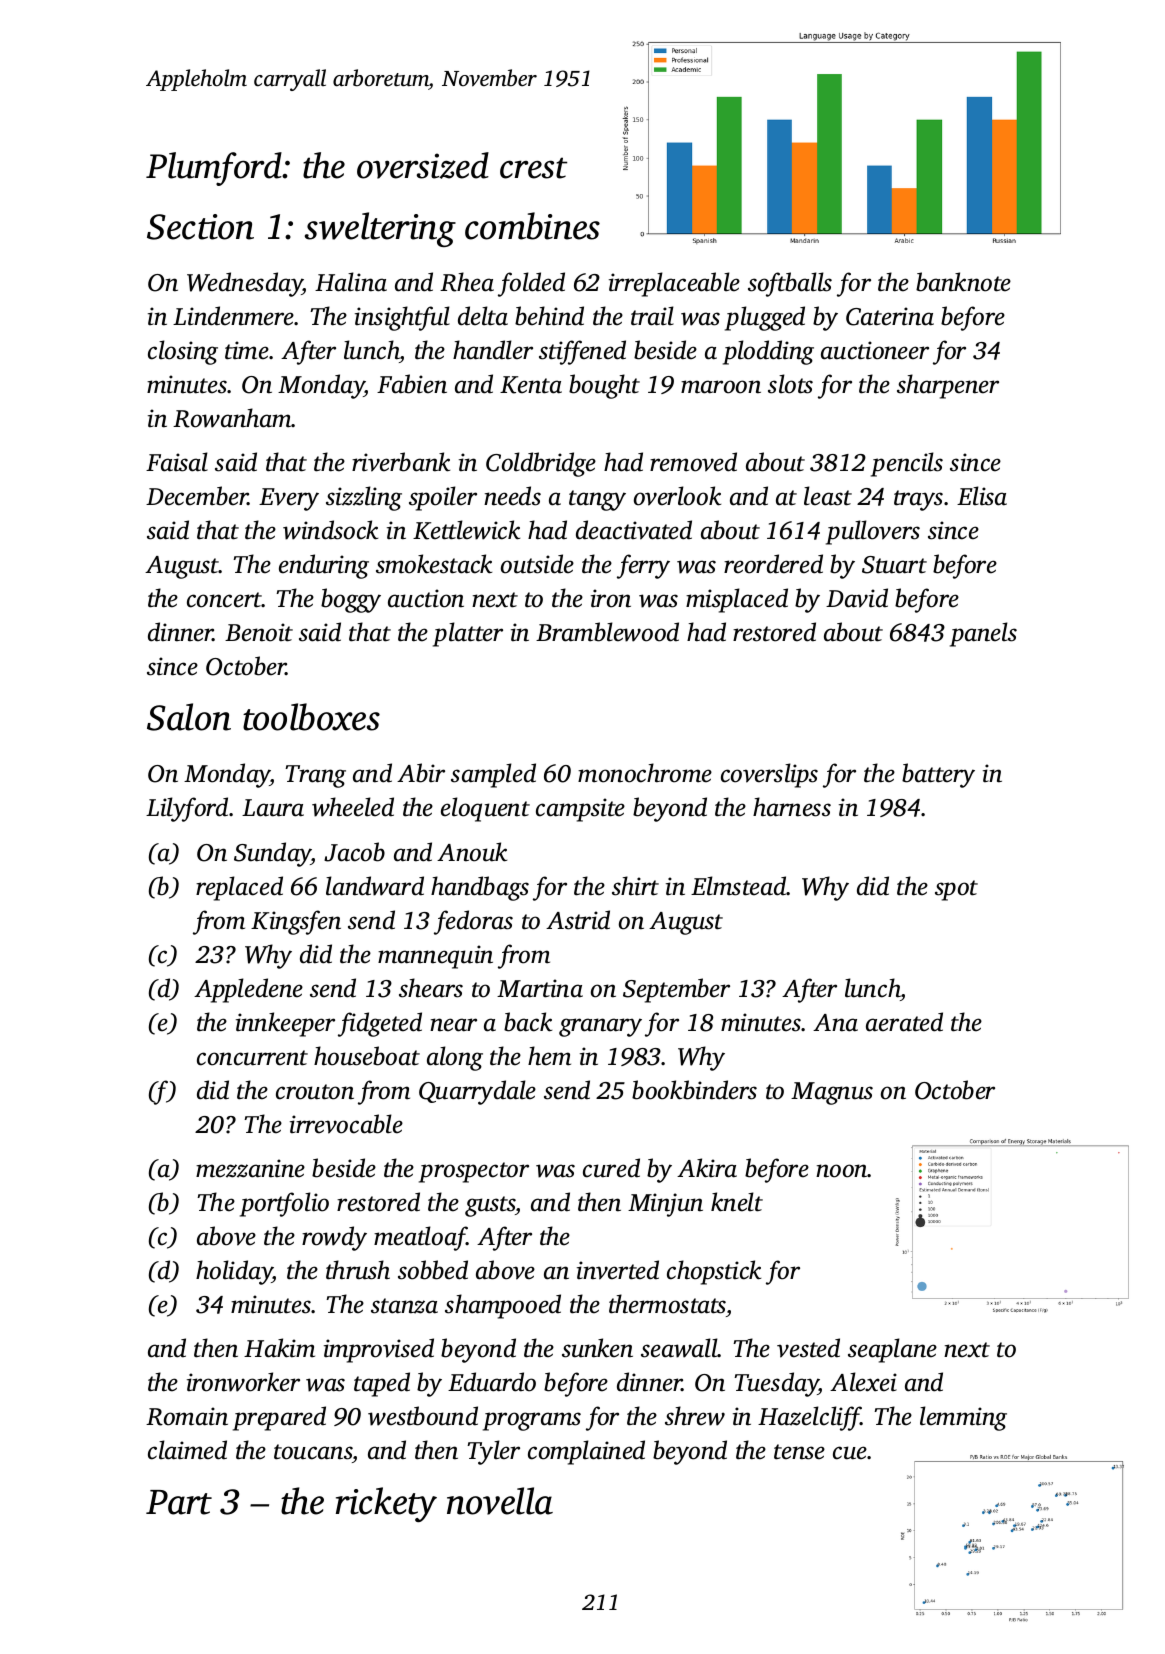 The width and height of the page is (1165, 1654). What do you see at coordinates (273, 808) in the page?
I see `Laura` at bounding box center [273, 808].
